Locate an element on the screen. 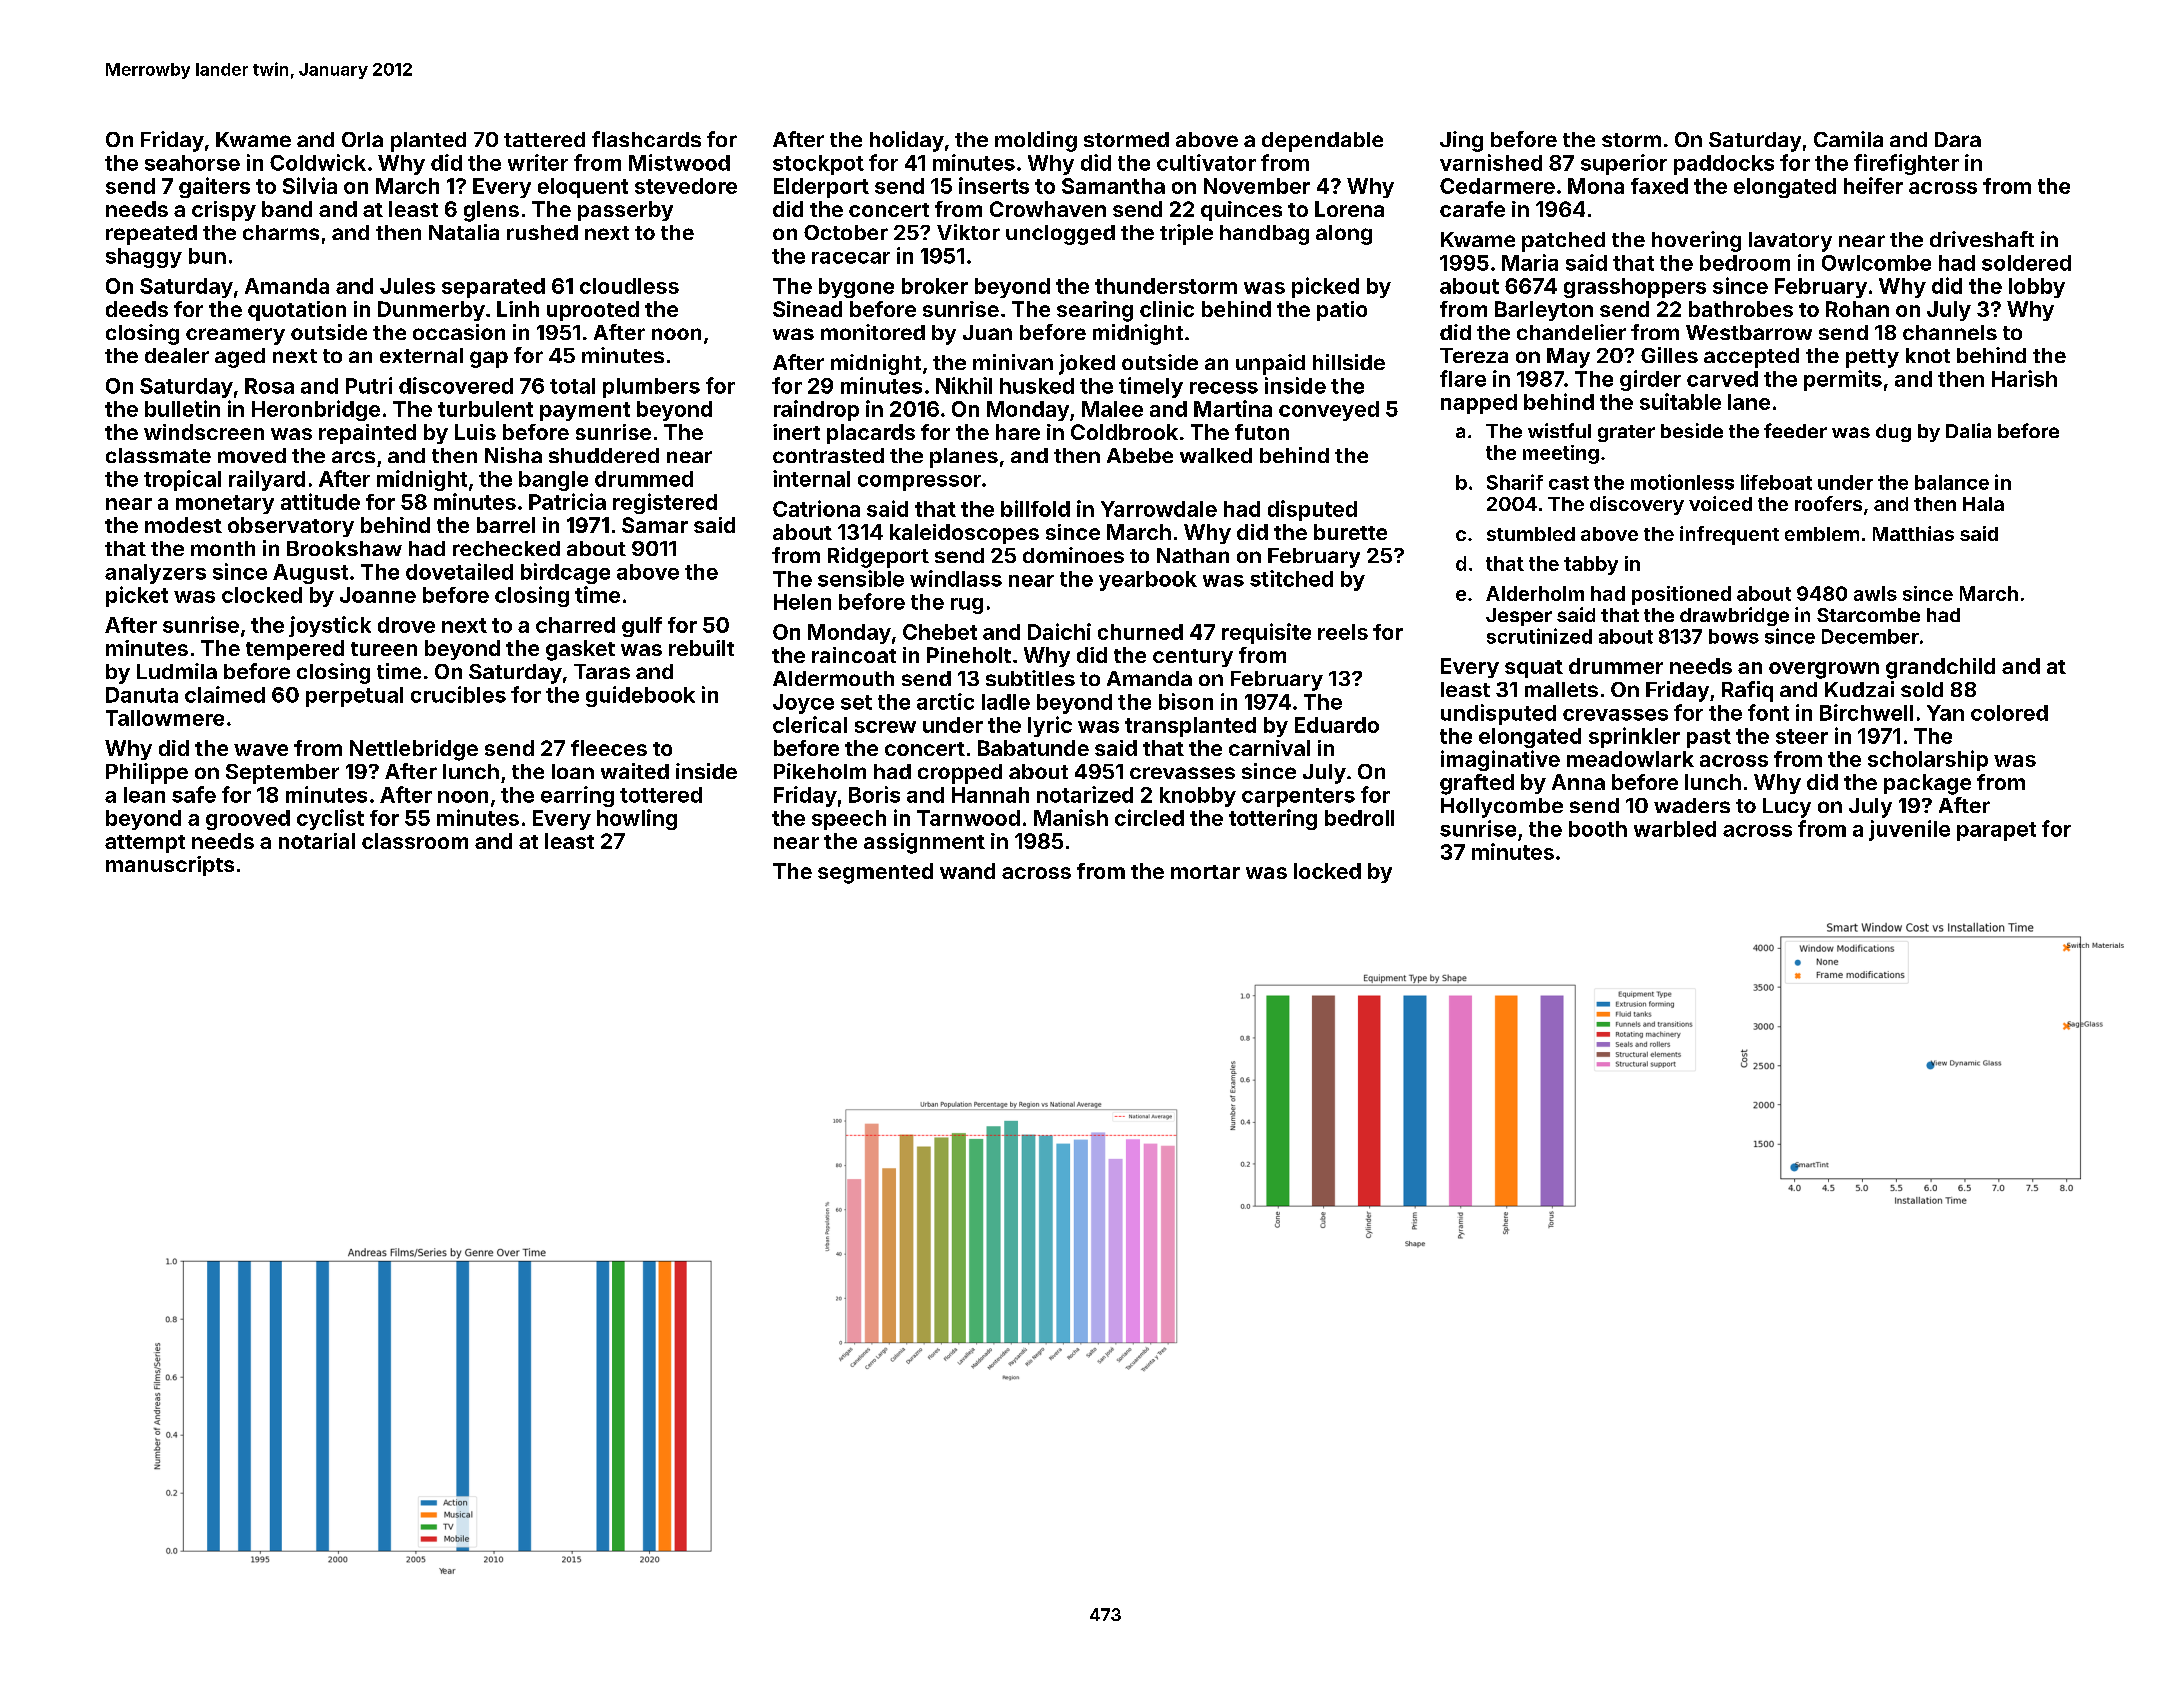 The height and width of the screenshot is (1683, 2178). unpaid is located at coordinates (1270, 364).
